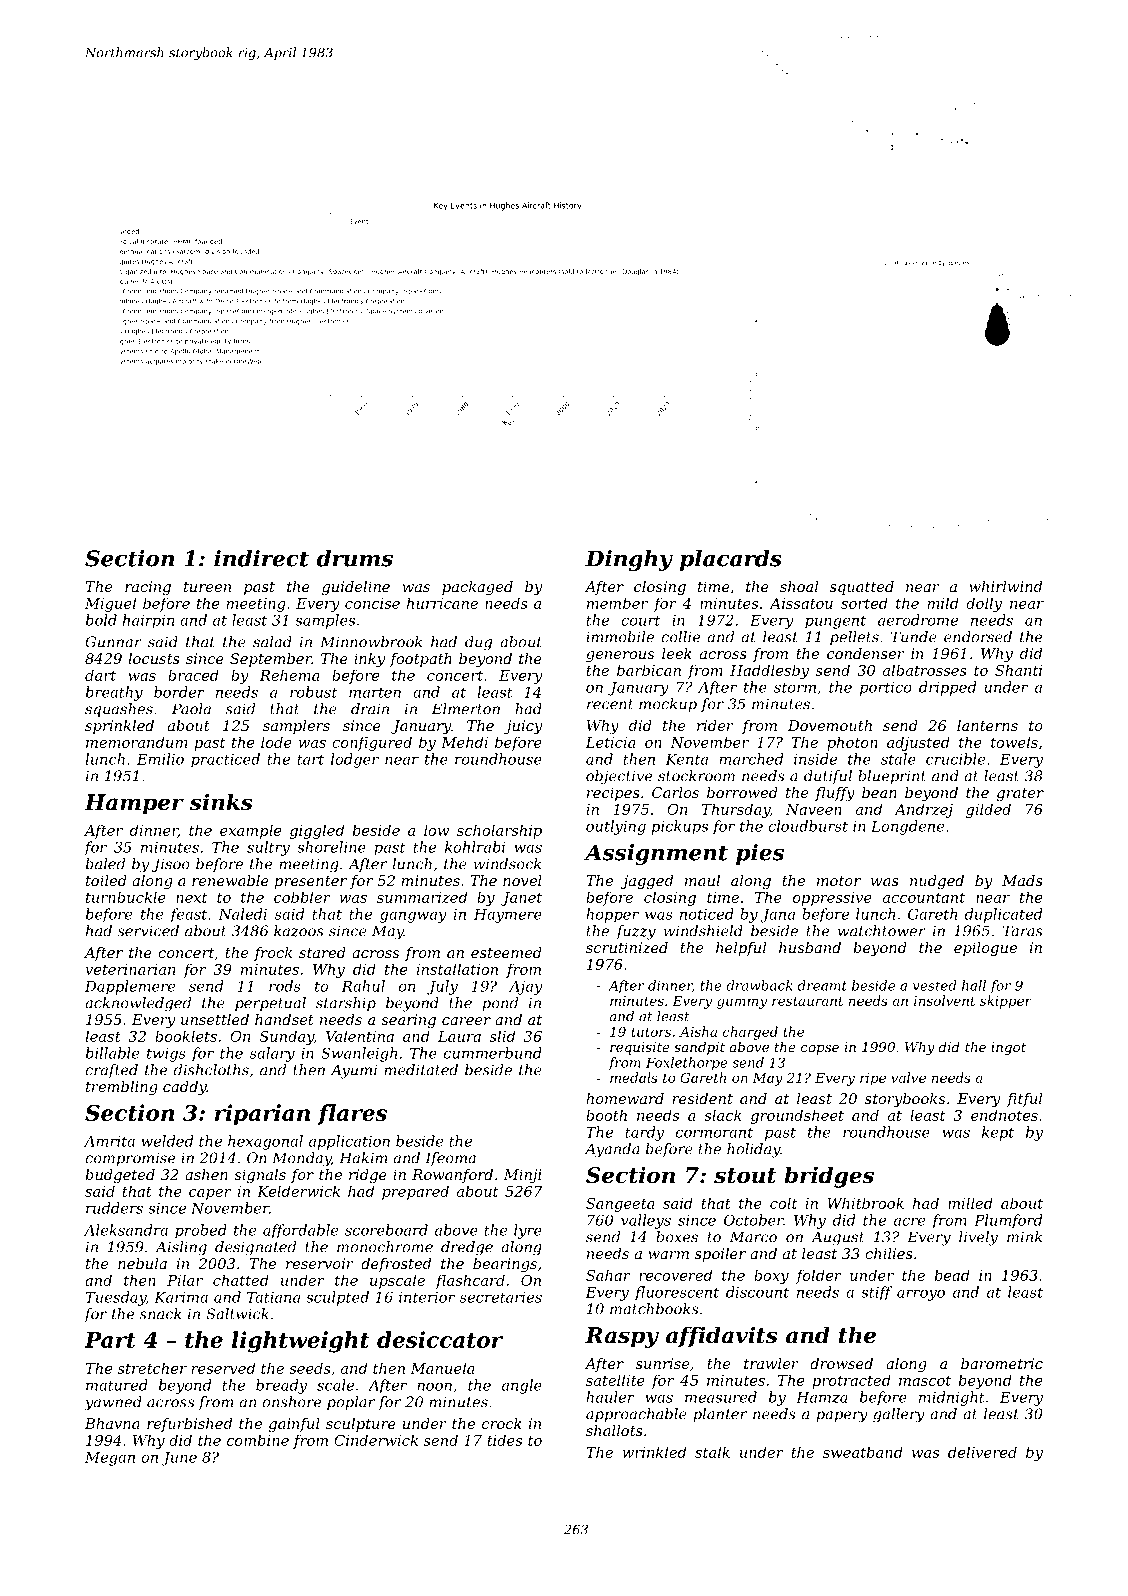  What do you see at coordinates (110, 1459) in the image?
I see `Megan` at bounding box center [110, 1459].
